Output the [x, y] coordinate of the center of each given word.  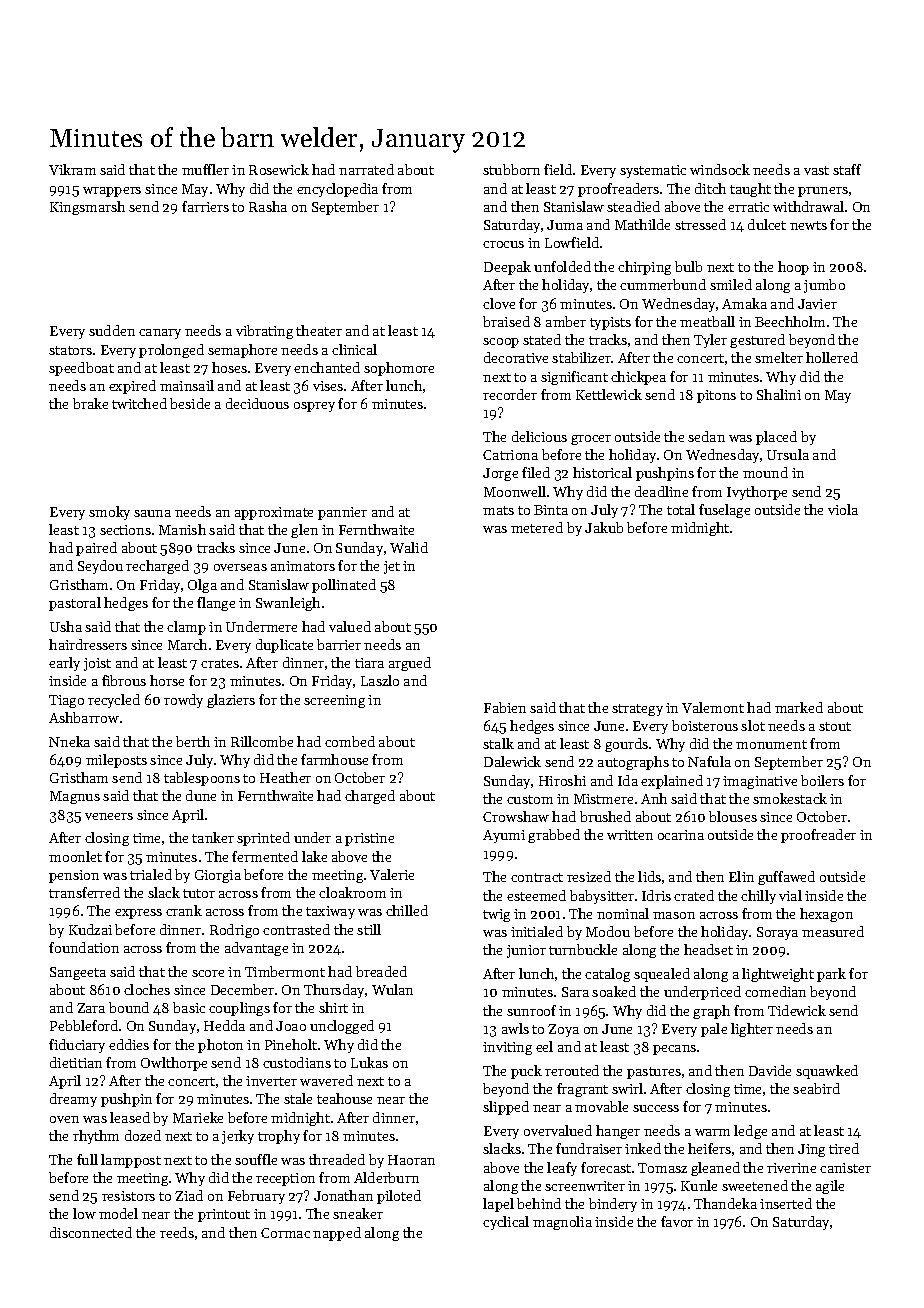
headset [708, 949]
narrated [366, 169]
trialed [151, 874]
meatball [707, 321]
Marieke [198, 1117]
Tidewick [797, 1010]
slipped [506, 1108]
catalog [607, 975]
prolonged [171, 351]
